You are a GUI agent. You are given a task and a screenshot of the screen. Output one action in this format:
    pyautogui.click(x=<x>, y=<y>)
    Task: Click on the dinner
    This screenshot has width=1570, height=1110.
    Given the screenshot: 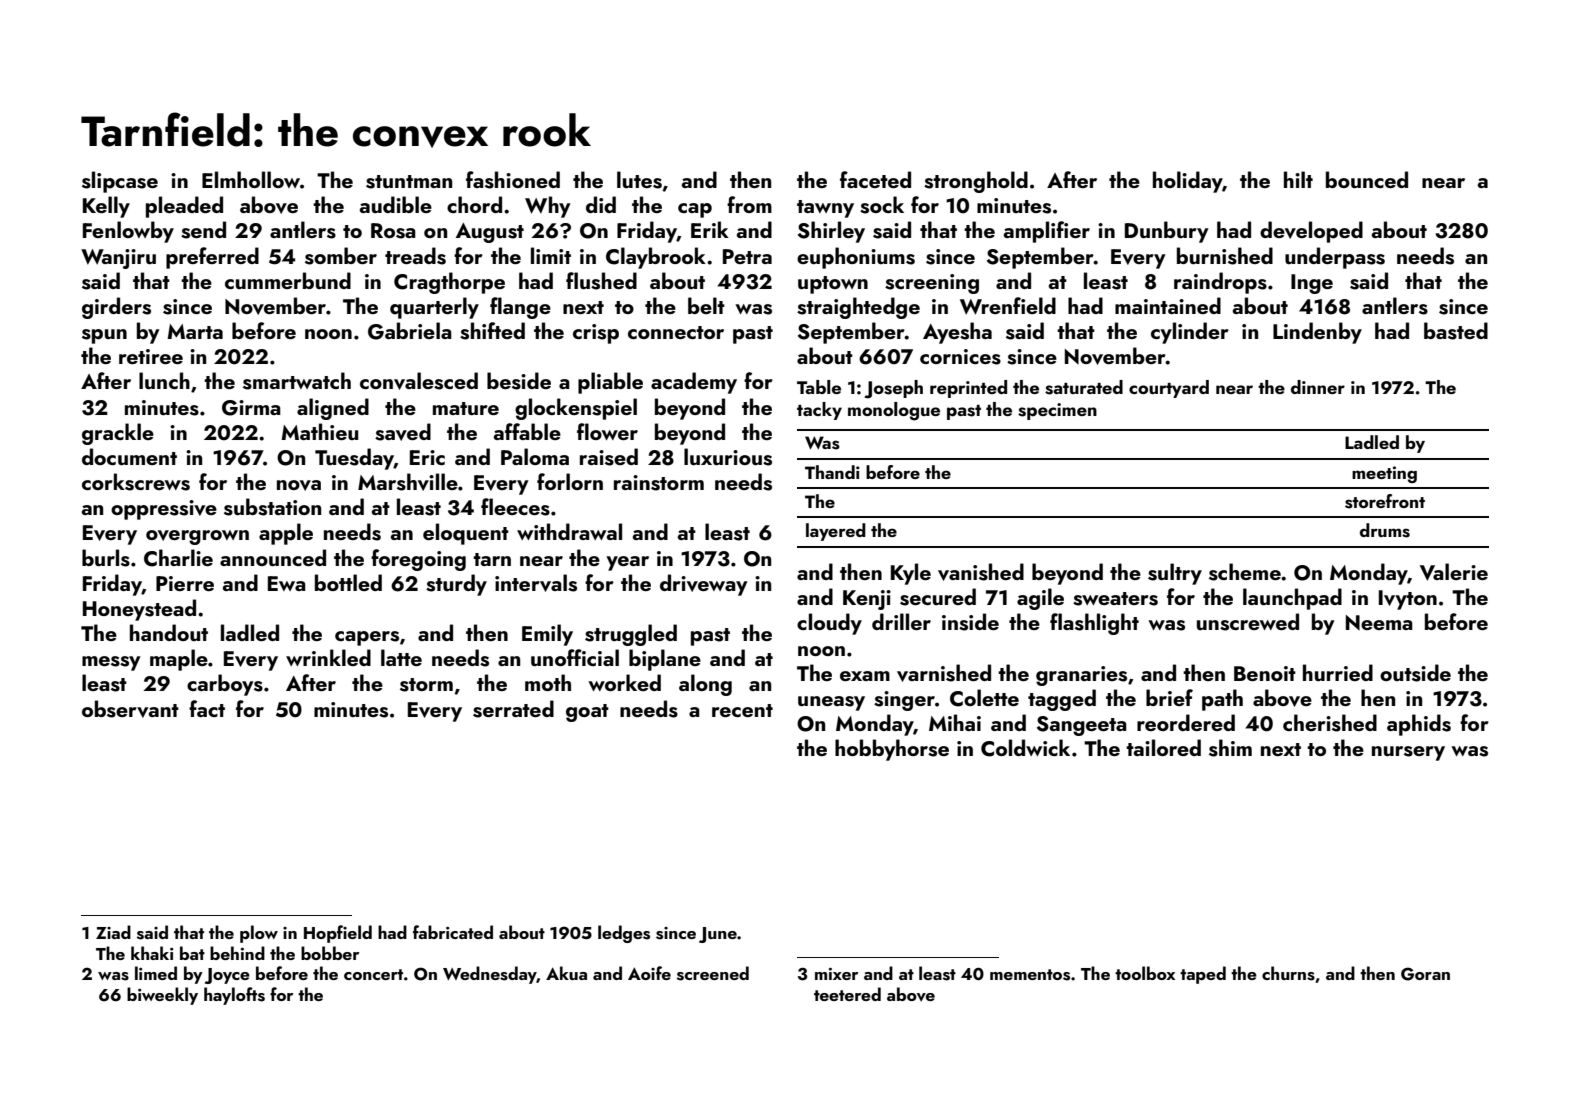 What is the action you would take?
    pyautogui.click(x=1318, y=387)
